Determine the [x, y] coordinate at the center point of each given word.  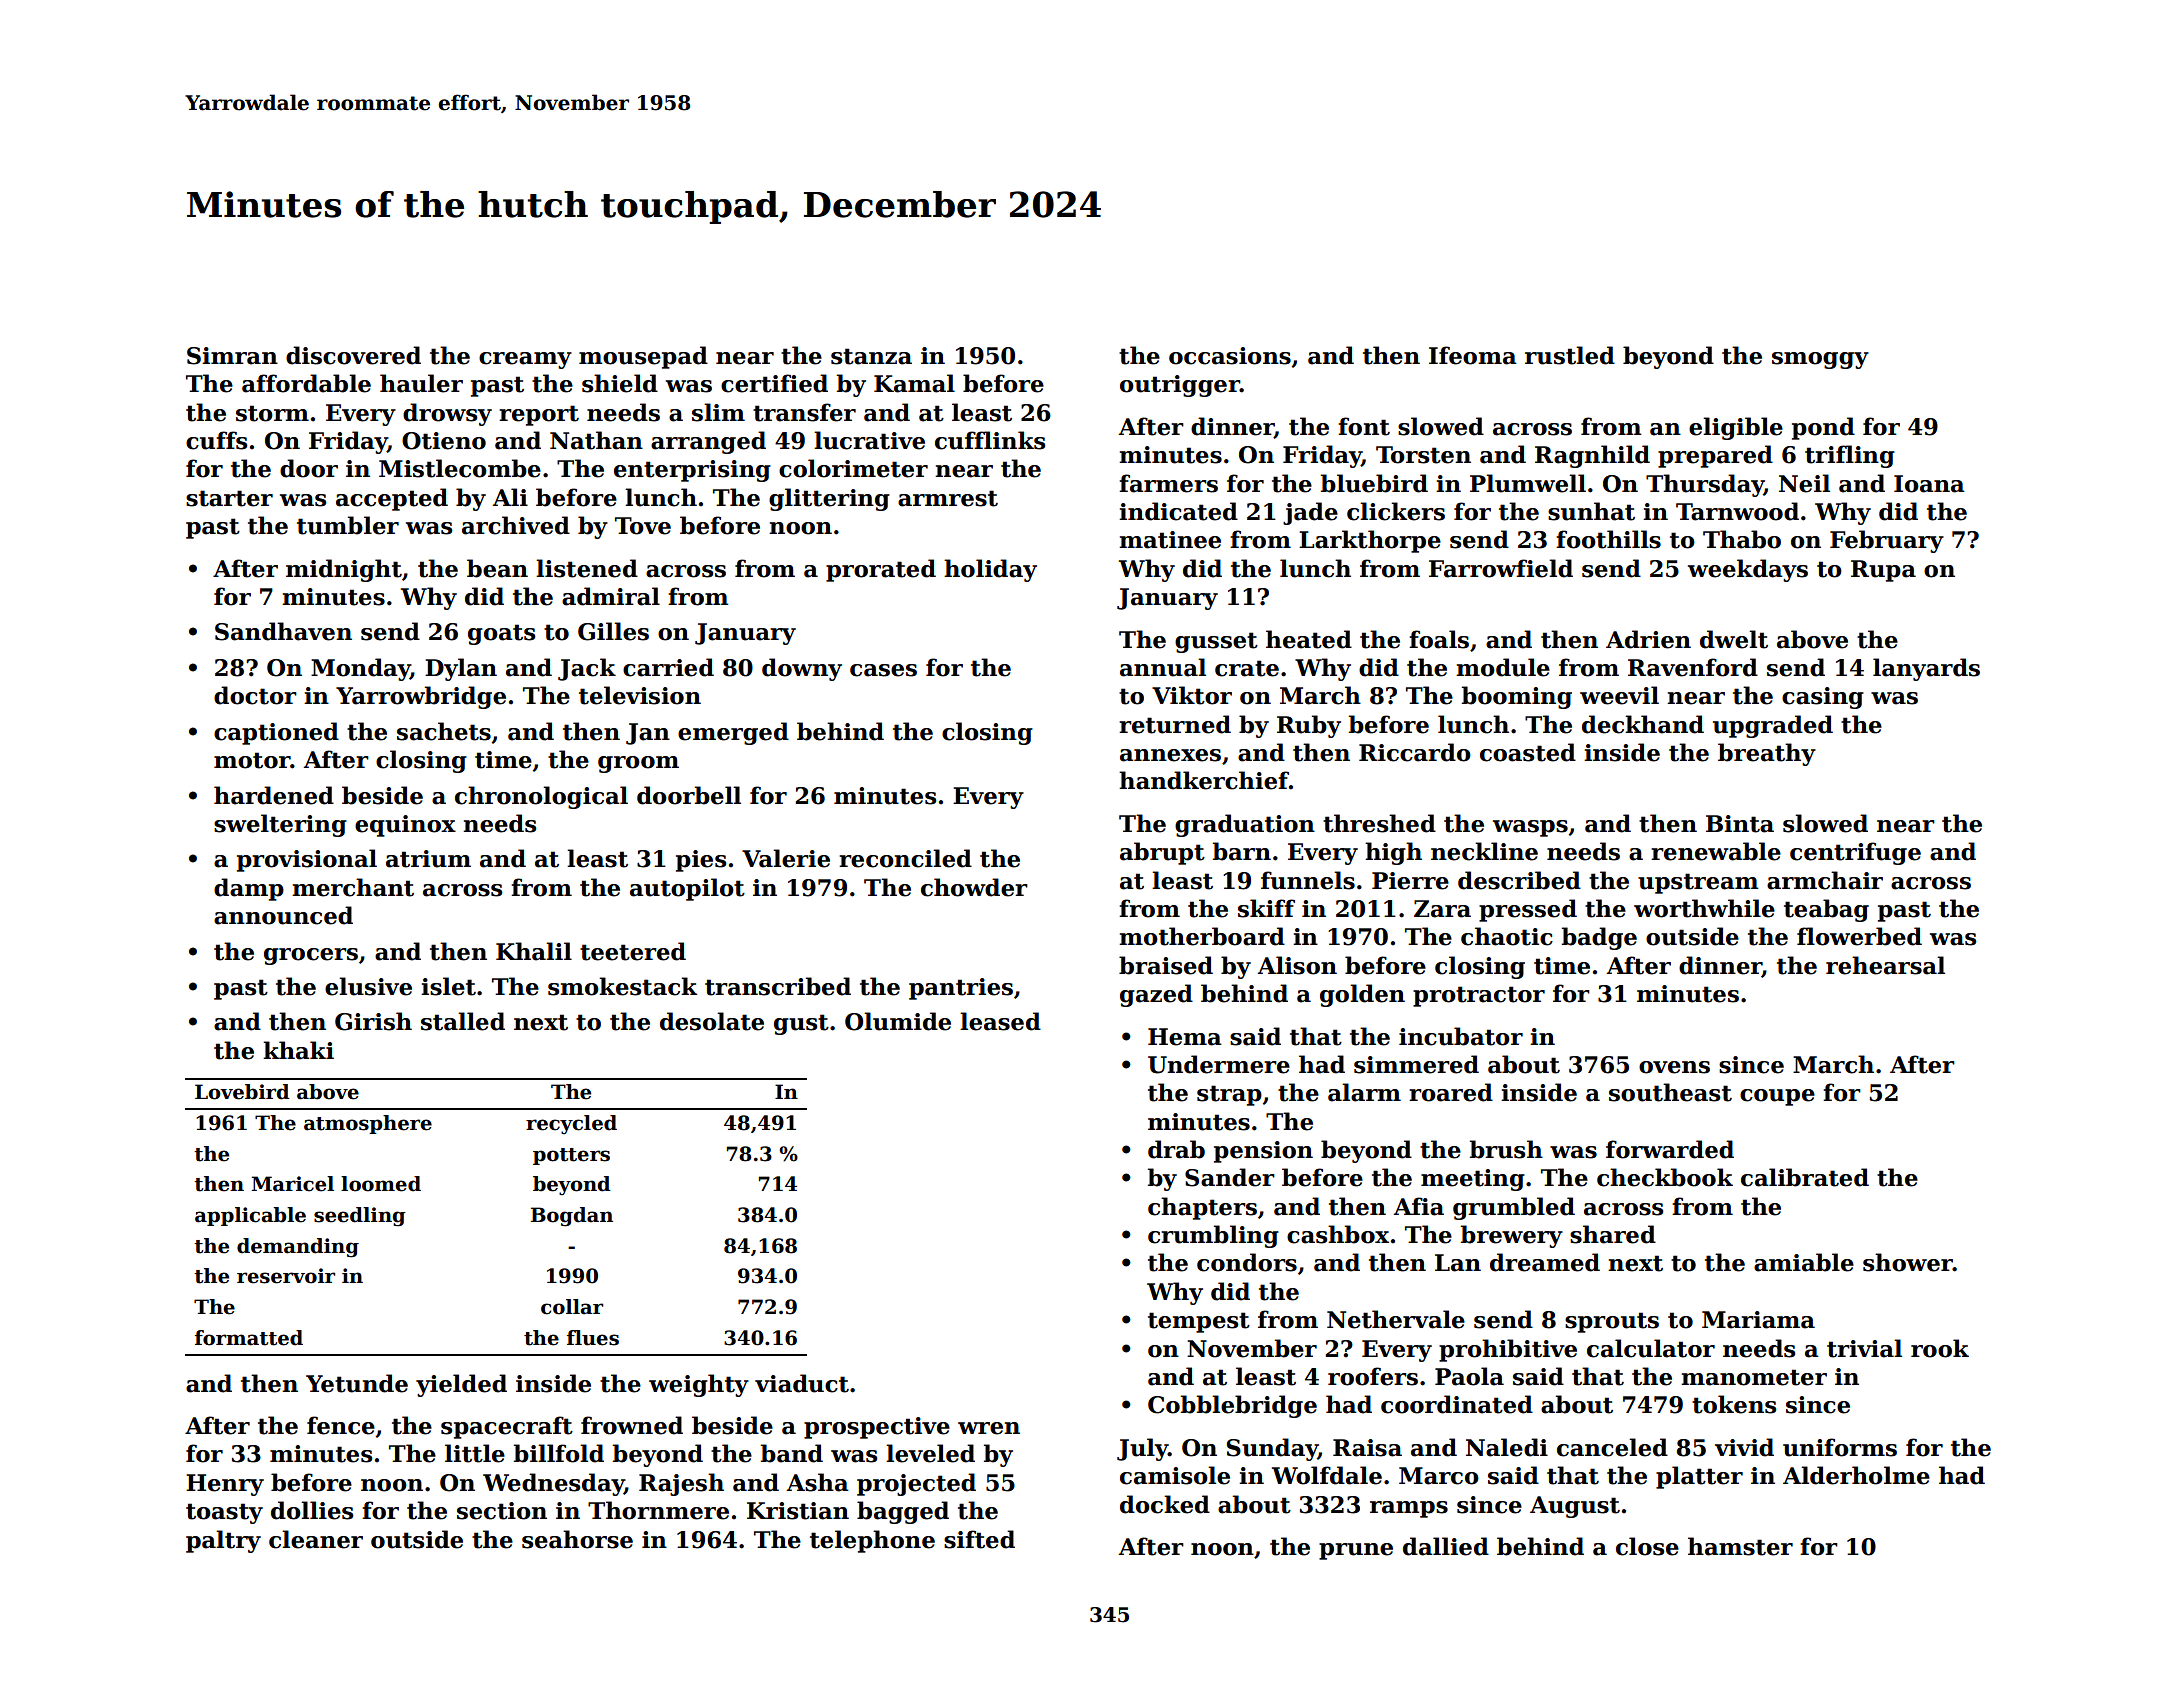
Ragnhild [1592, 456]
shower [1908, 1262]
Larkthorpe [1370, 541]
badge [1599, 938]
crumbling [1213, 1236]
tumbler [348, 525]
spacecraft [507, 1427]
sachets [444, 731]
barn [1242, 851]
